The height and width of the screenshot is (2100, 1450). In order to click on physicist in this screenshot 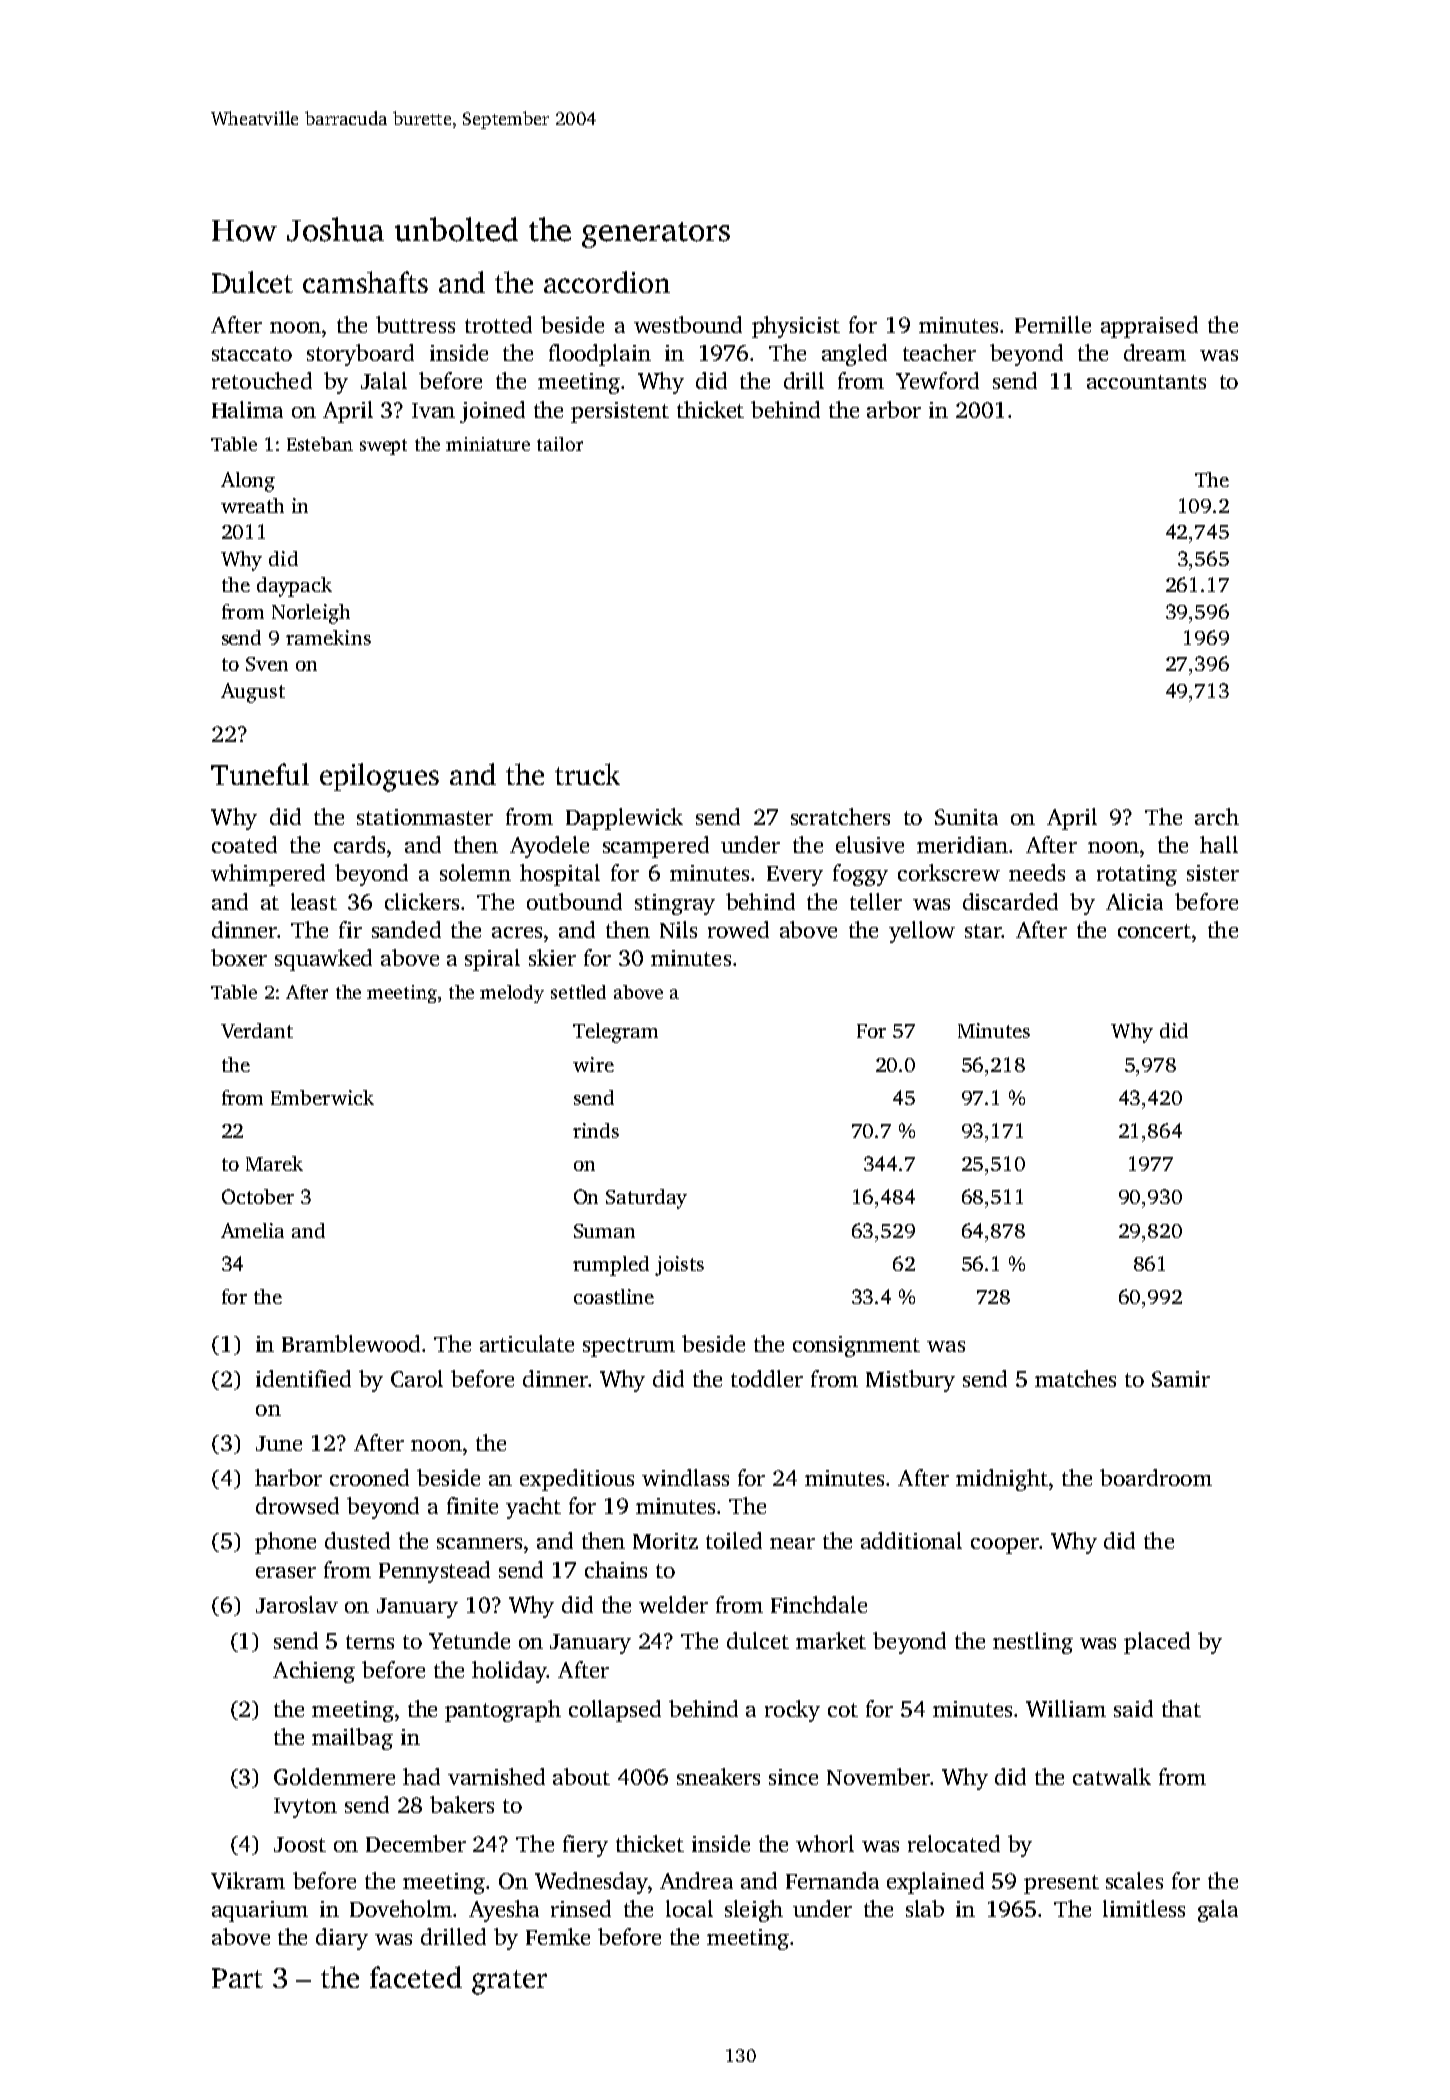, I will do `click(796, 327)`.
